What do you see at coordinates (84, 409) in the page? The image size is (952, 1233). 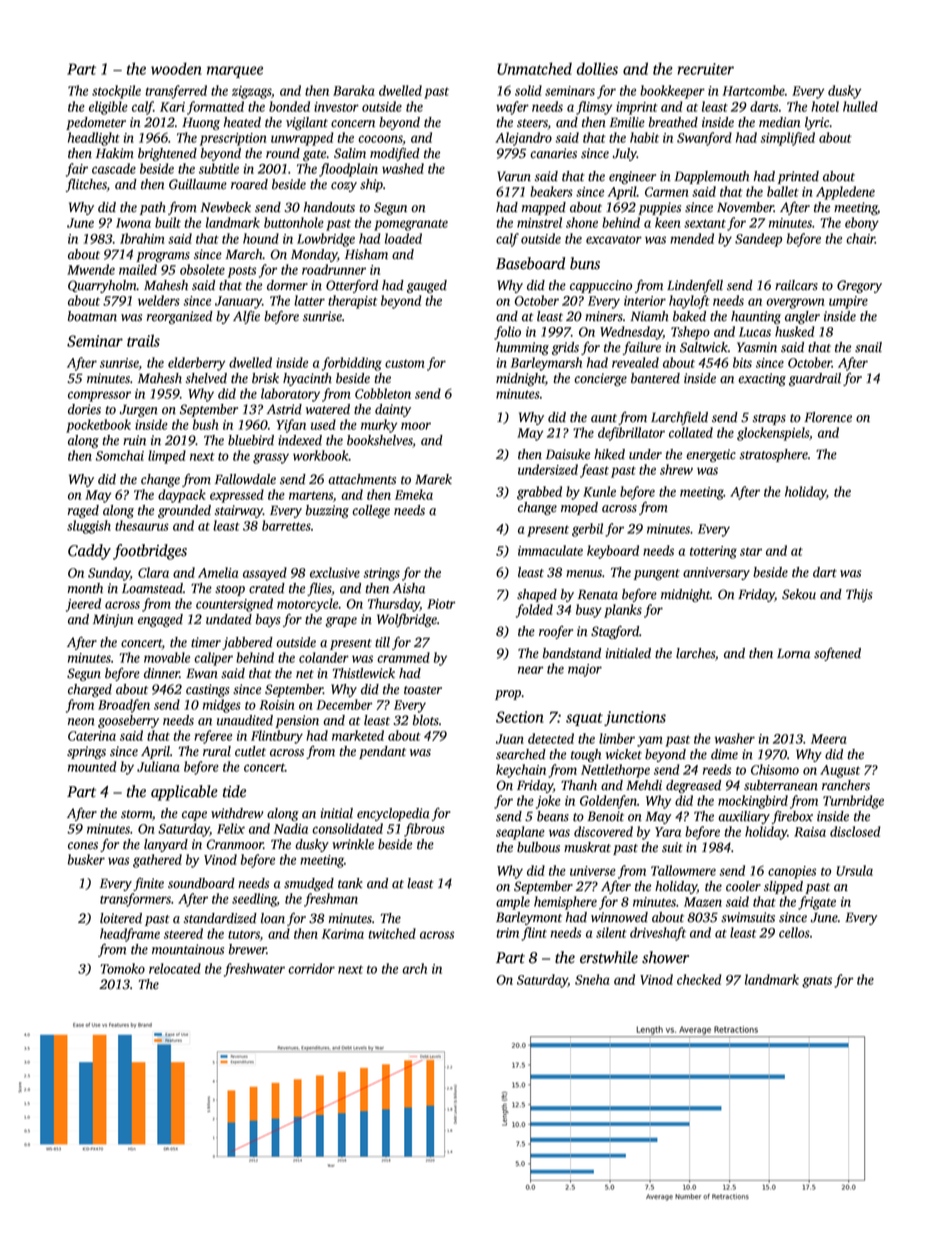 I see `dories` at bounding box center [84, 409].
